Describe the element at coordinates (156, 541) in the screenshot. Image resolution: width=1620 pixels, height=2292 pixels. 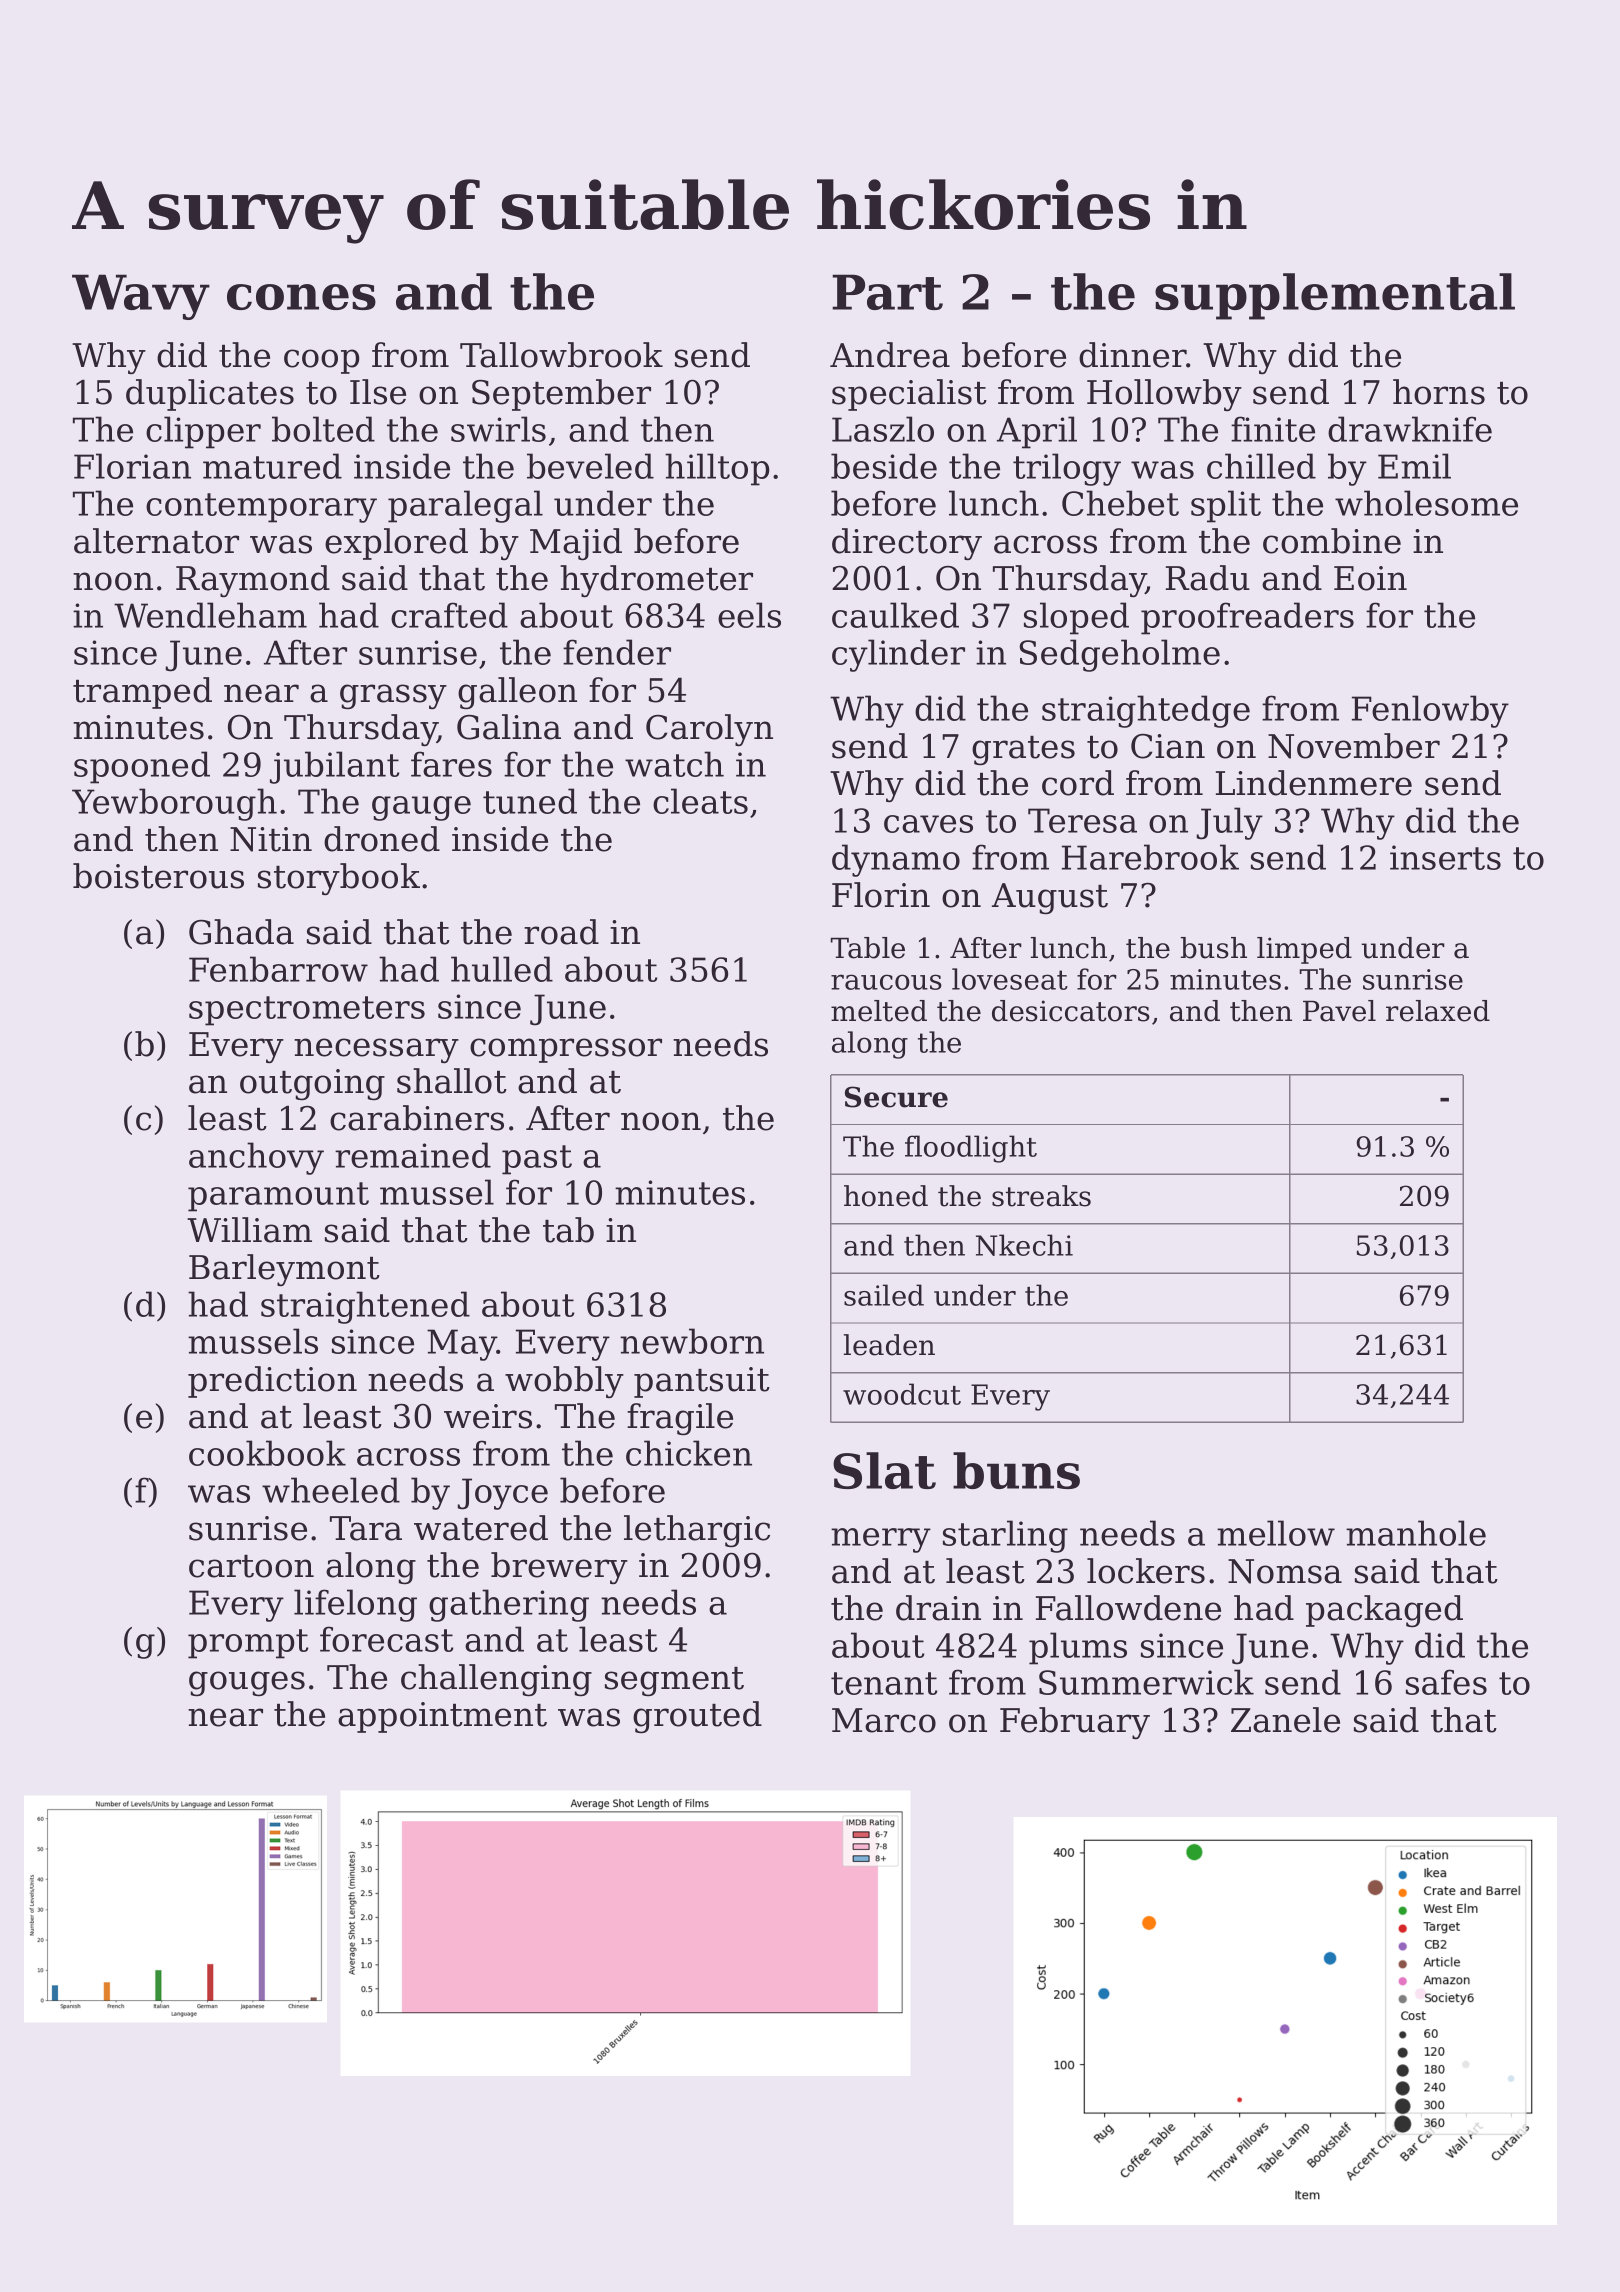
I see `alternator` at that location.
